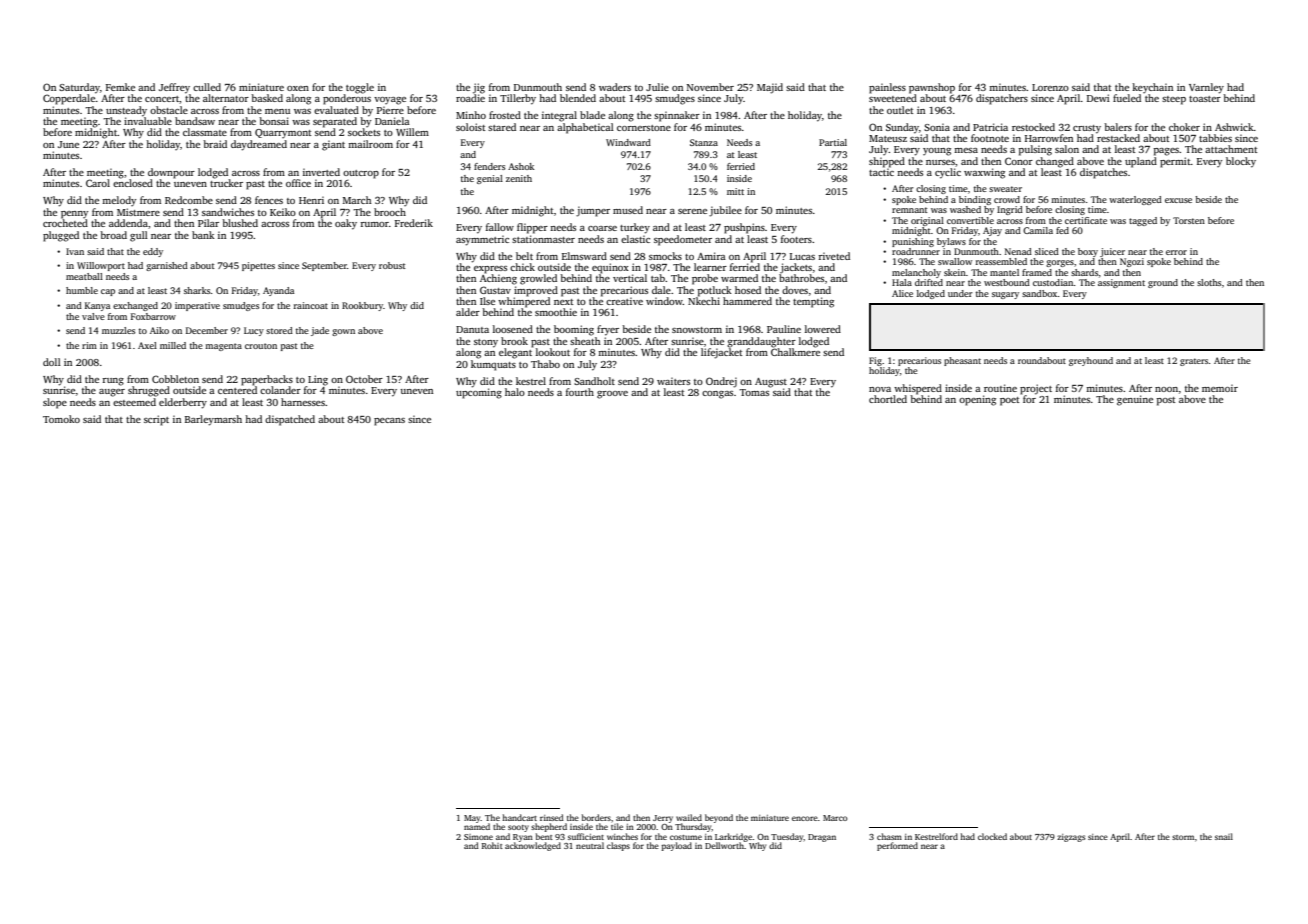 Image resolution: width=1308 pixels, height=924 pixels. Describe the element at coordinates (835, 818) in the screenshot. I see `Marco` at that location.
